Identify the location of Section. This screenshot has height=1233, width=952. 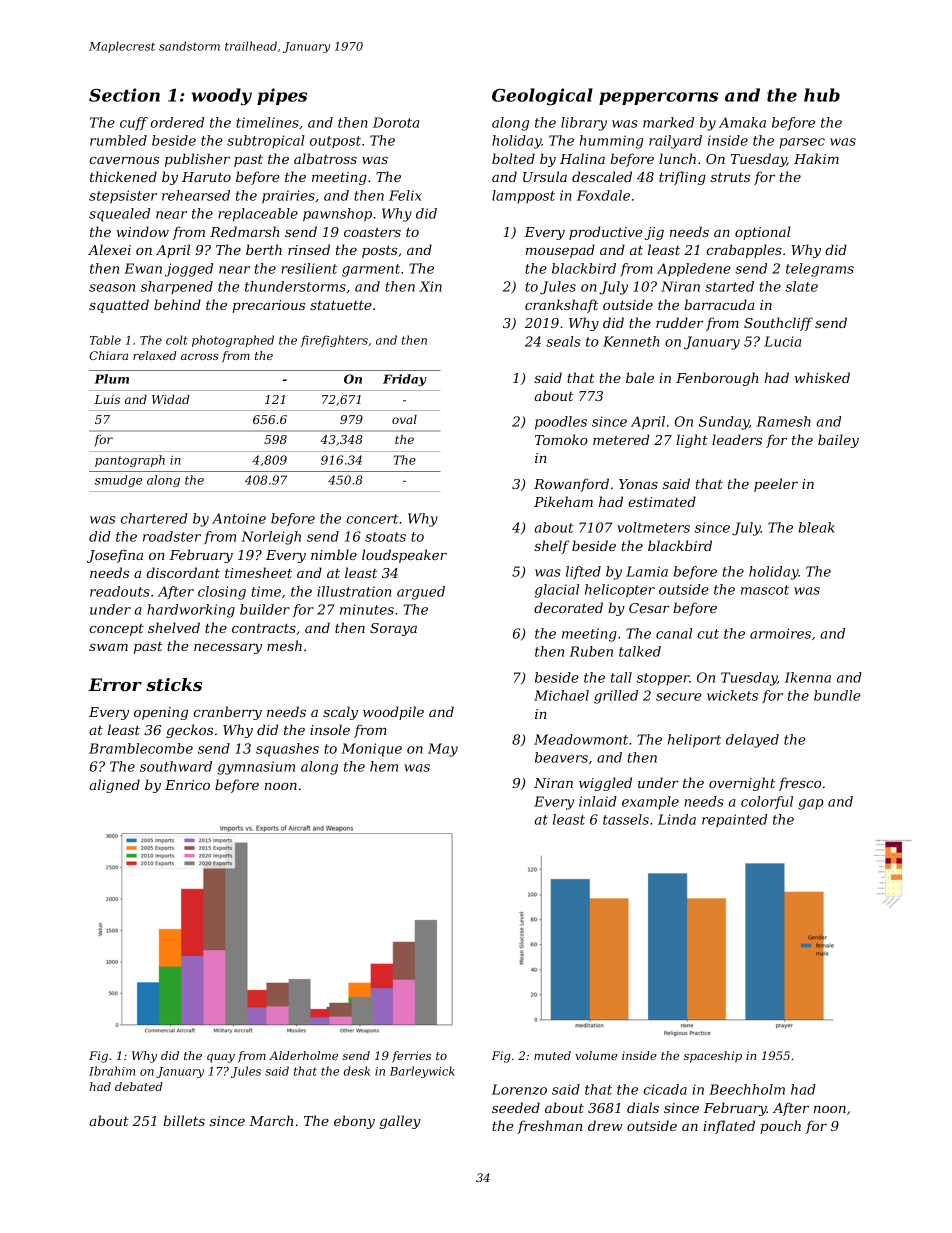
(124, 95).
